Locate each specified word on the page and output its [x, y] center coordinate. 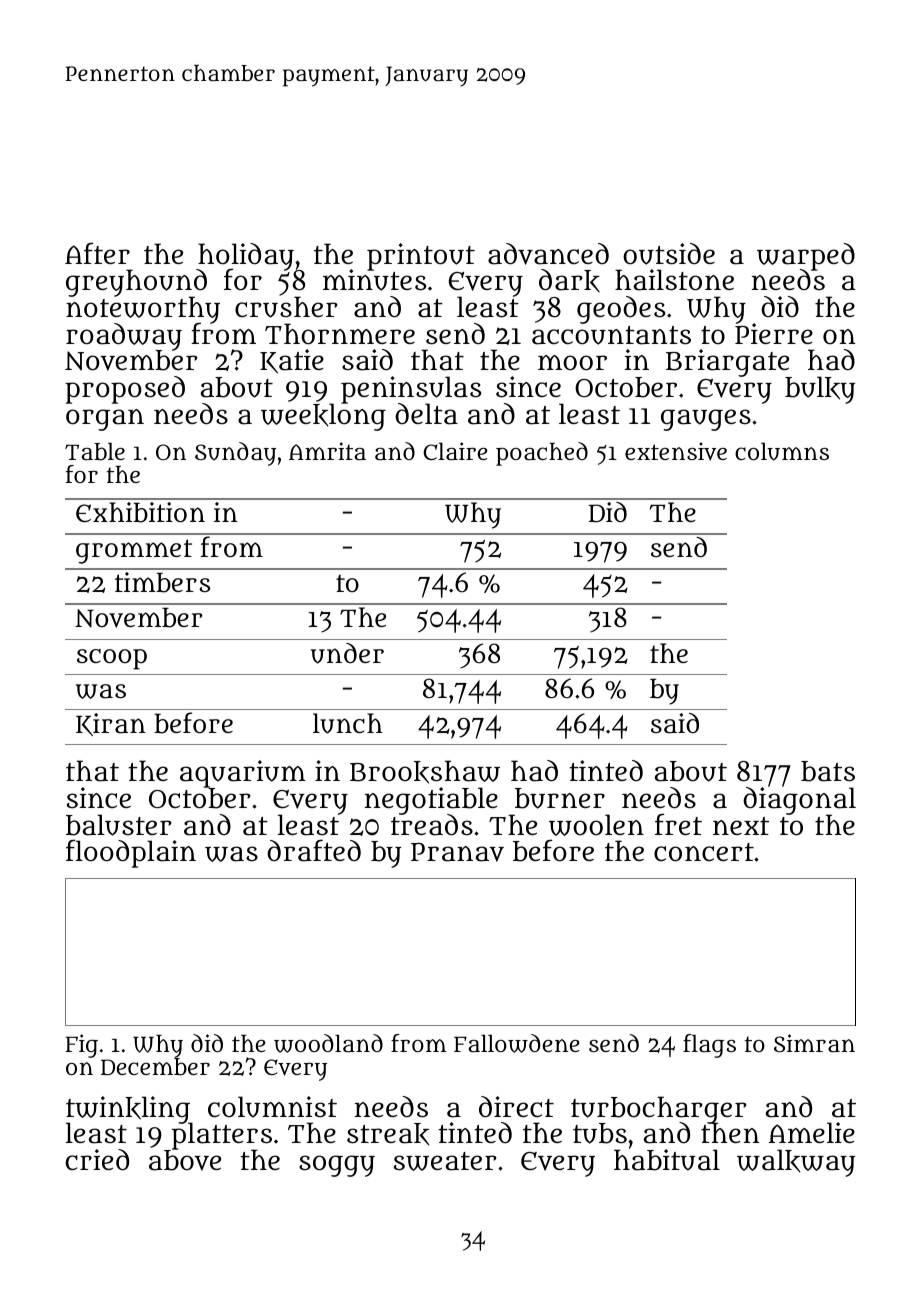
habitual [667, 1160]
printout [421, 257]
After [97, 253]
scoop [112, 659]
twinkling [129, 1110]
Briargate [729, 363]
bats [828, 771]
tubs [600, 1133]
